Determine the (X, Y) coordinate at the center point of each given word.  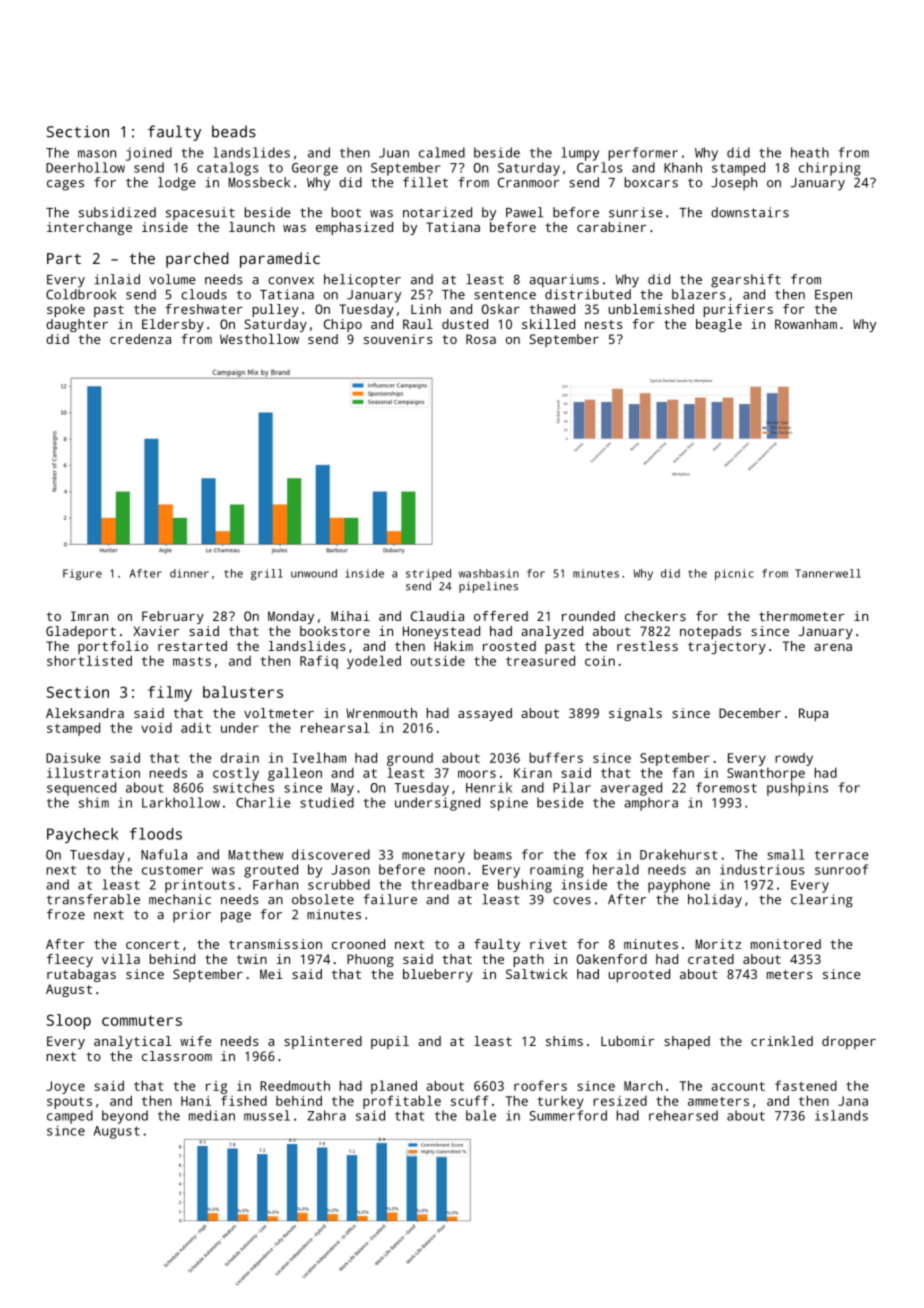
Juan (394, 153)
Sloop (69, 1022)
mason (97, 154)
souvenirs (398, 339)
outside (438, 661)
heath (810, 152)
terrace (842, 855)
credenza (140, 339)
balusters (243, 692)
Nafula (164, 854)
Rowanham (806, 324)
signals (635, 714)
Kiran (533, 773)
